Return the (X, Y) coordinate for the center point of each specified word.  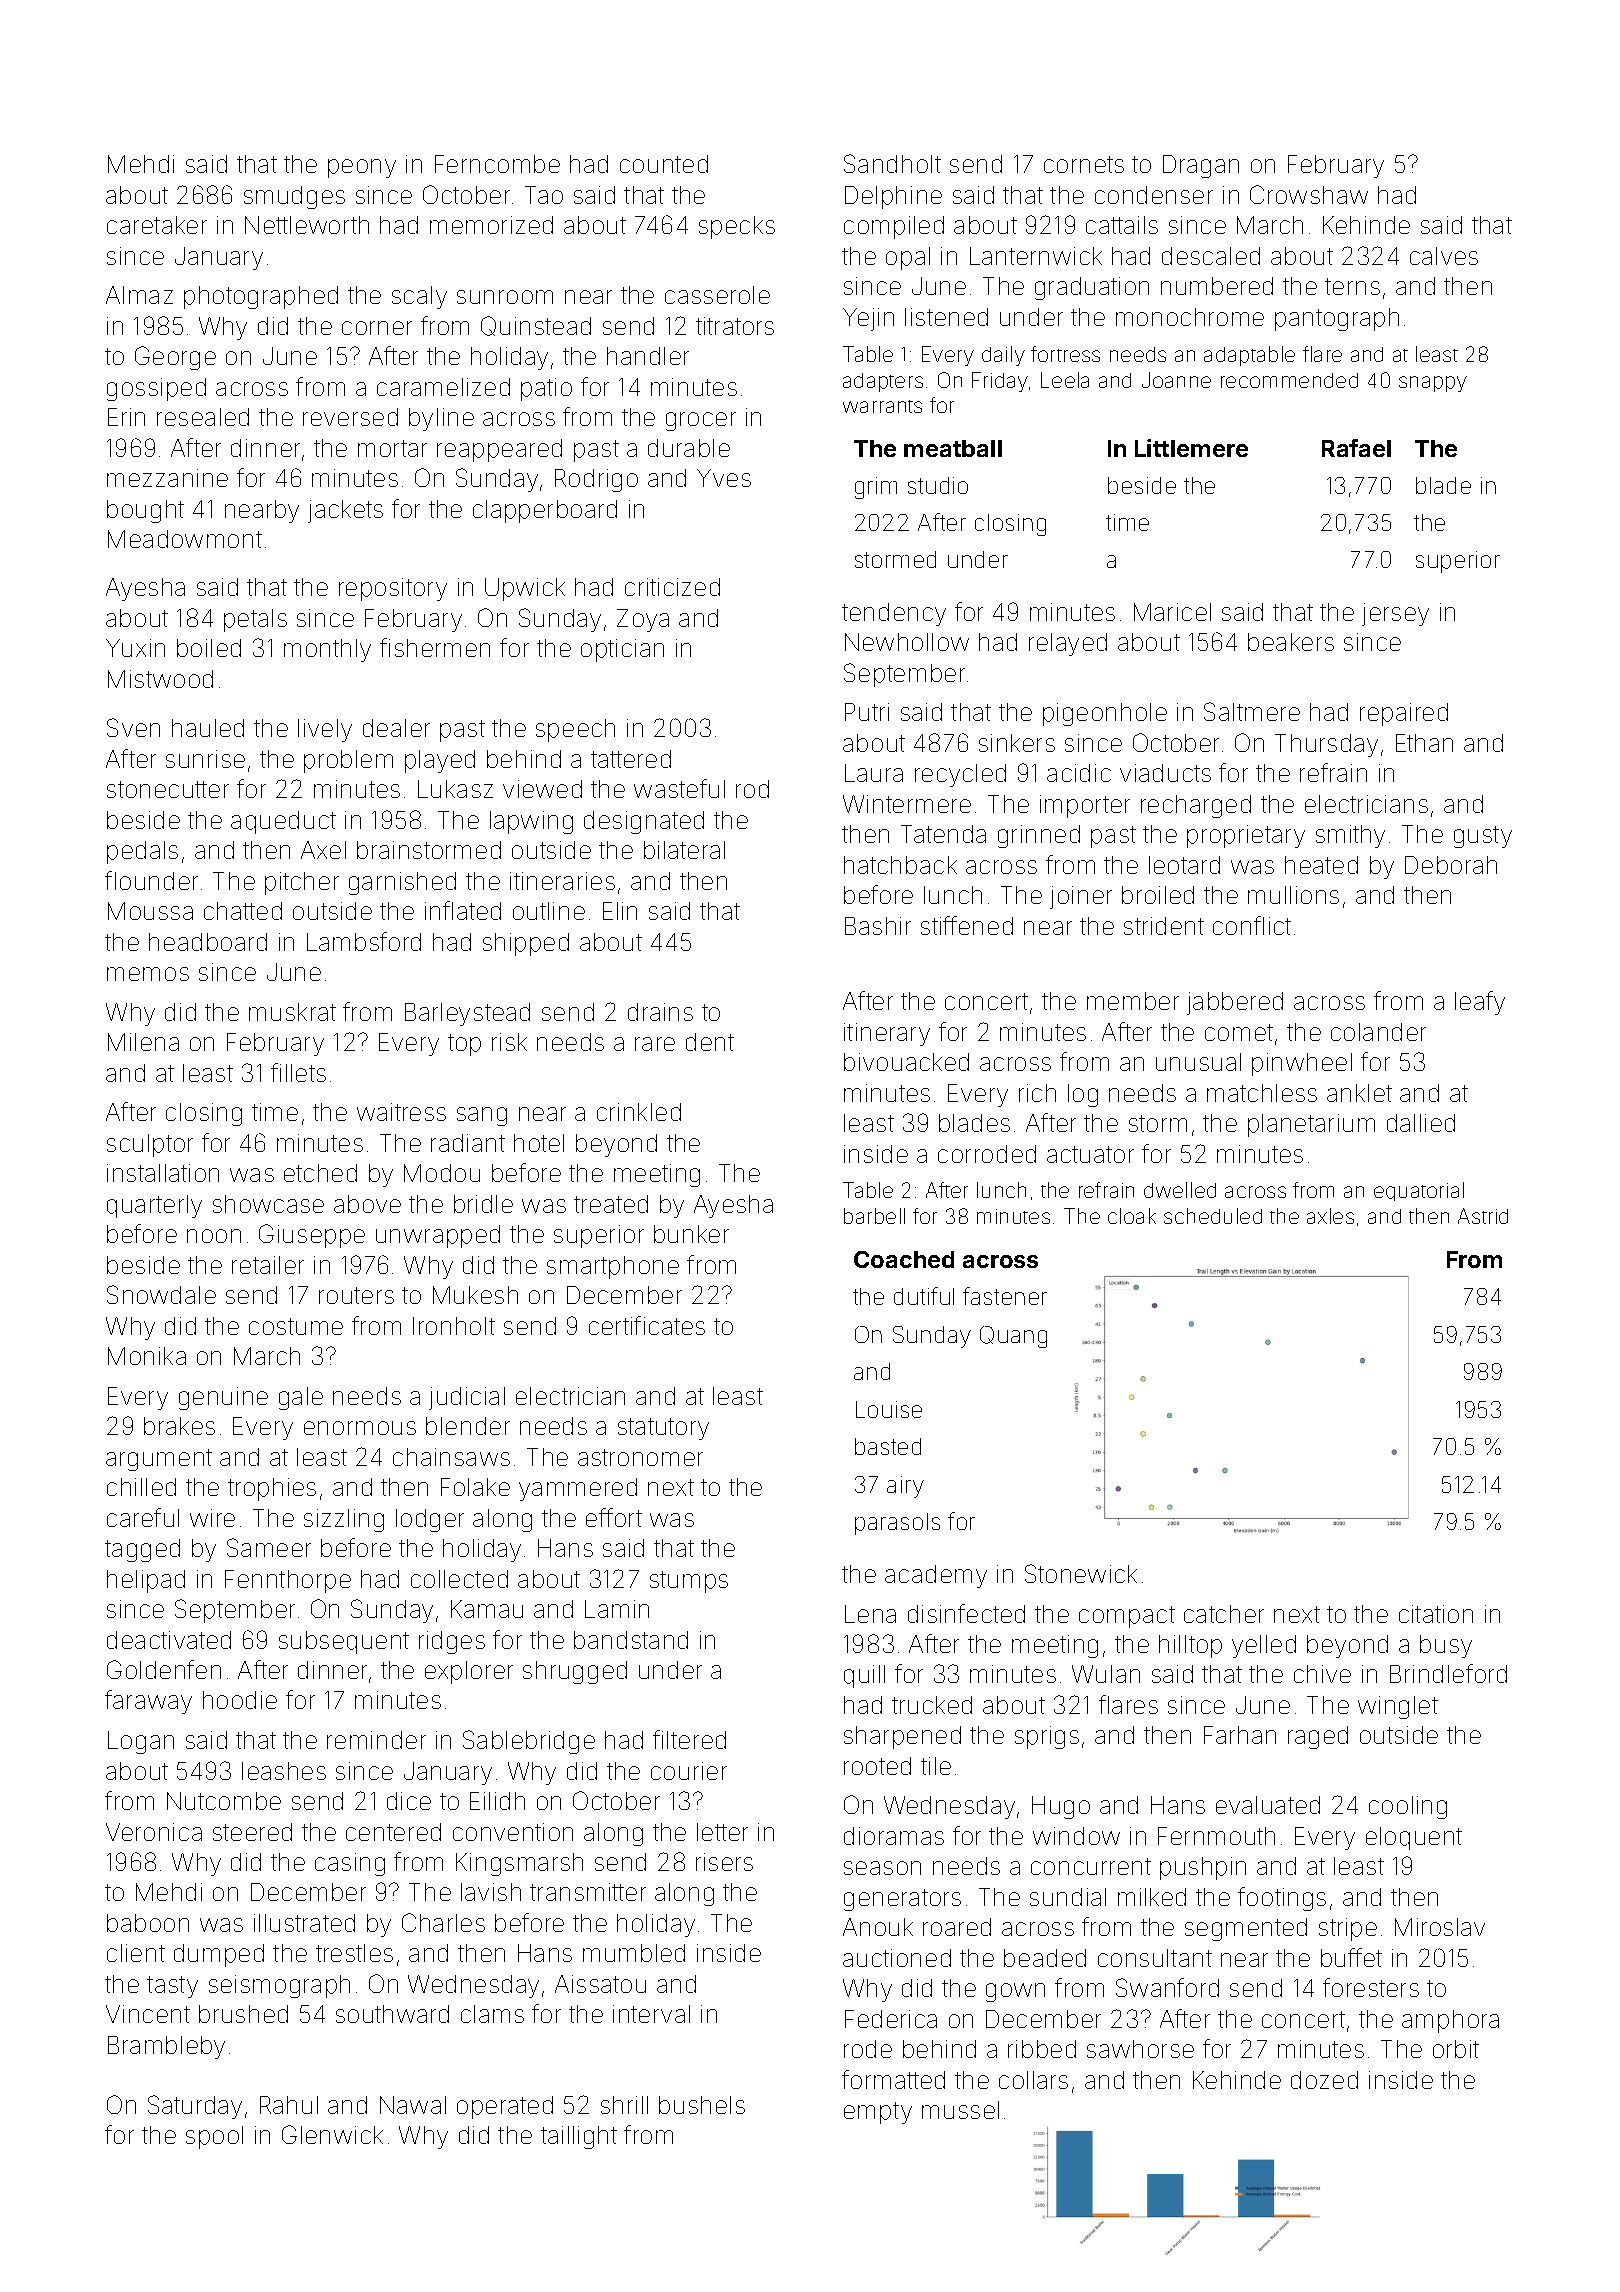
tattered (631, 759)
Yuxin (135, 648)
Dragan (1201, 166)
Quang (1013, 1337)
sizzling (344, 1520)
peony (362, 168)
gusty (1483, 837)
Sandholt (892, 163)
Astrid (1483, 1216)
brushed (243, 2014)
